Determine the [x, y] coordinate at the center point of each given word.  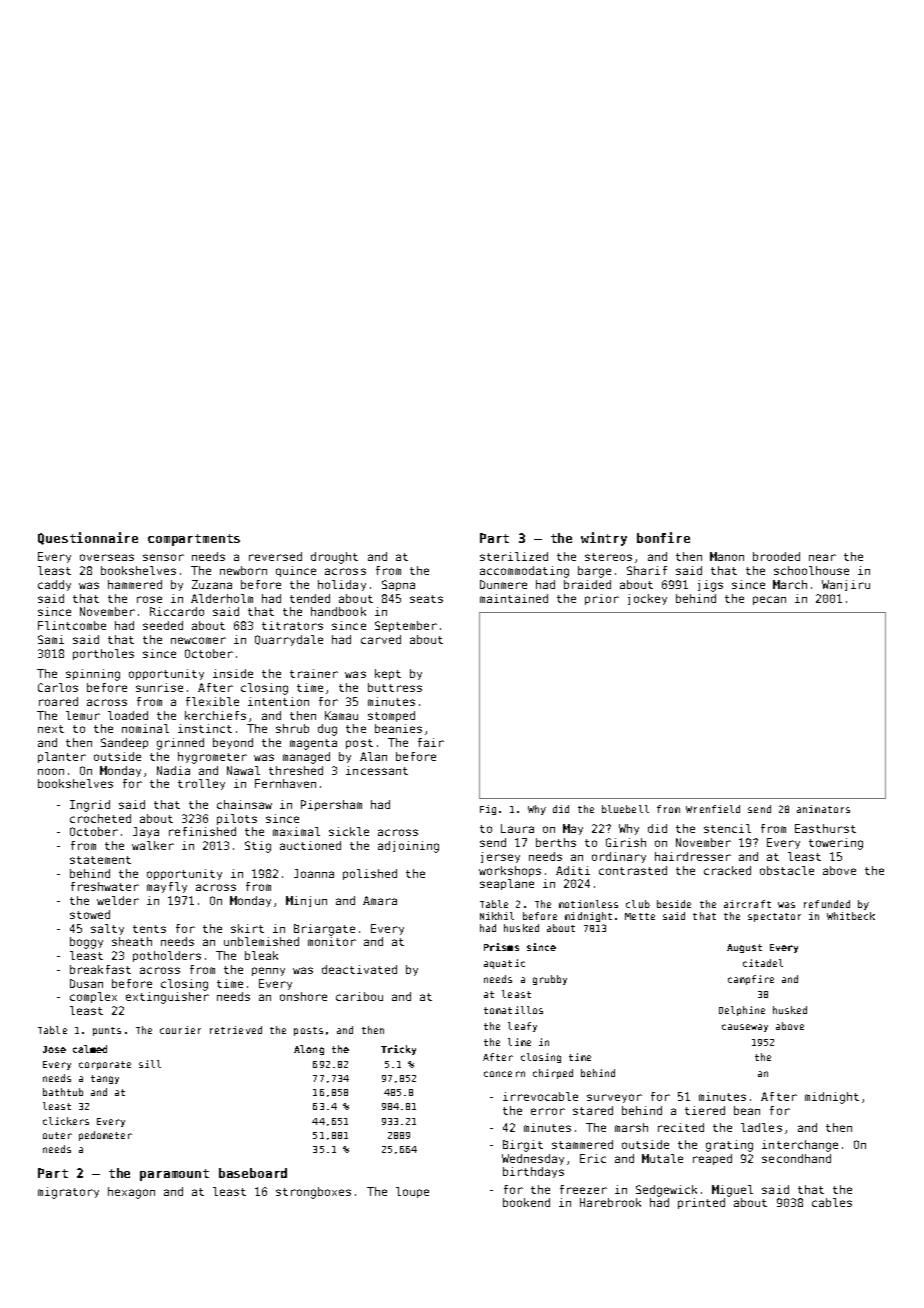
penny [268, 971]
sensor [163, 557]
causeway [745, 1028]
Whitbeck [851, 916]
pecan [769, 600]
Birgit [523, 1146]
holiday [342, 585]
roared [58, 701]
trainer [314, 673]
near [822, 557]
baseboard [253, 1173]
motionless [588, 904]
